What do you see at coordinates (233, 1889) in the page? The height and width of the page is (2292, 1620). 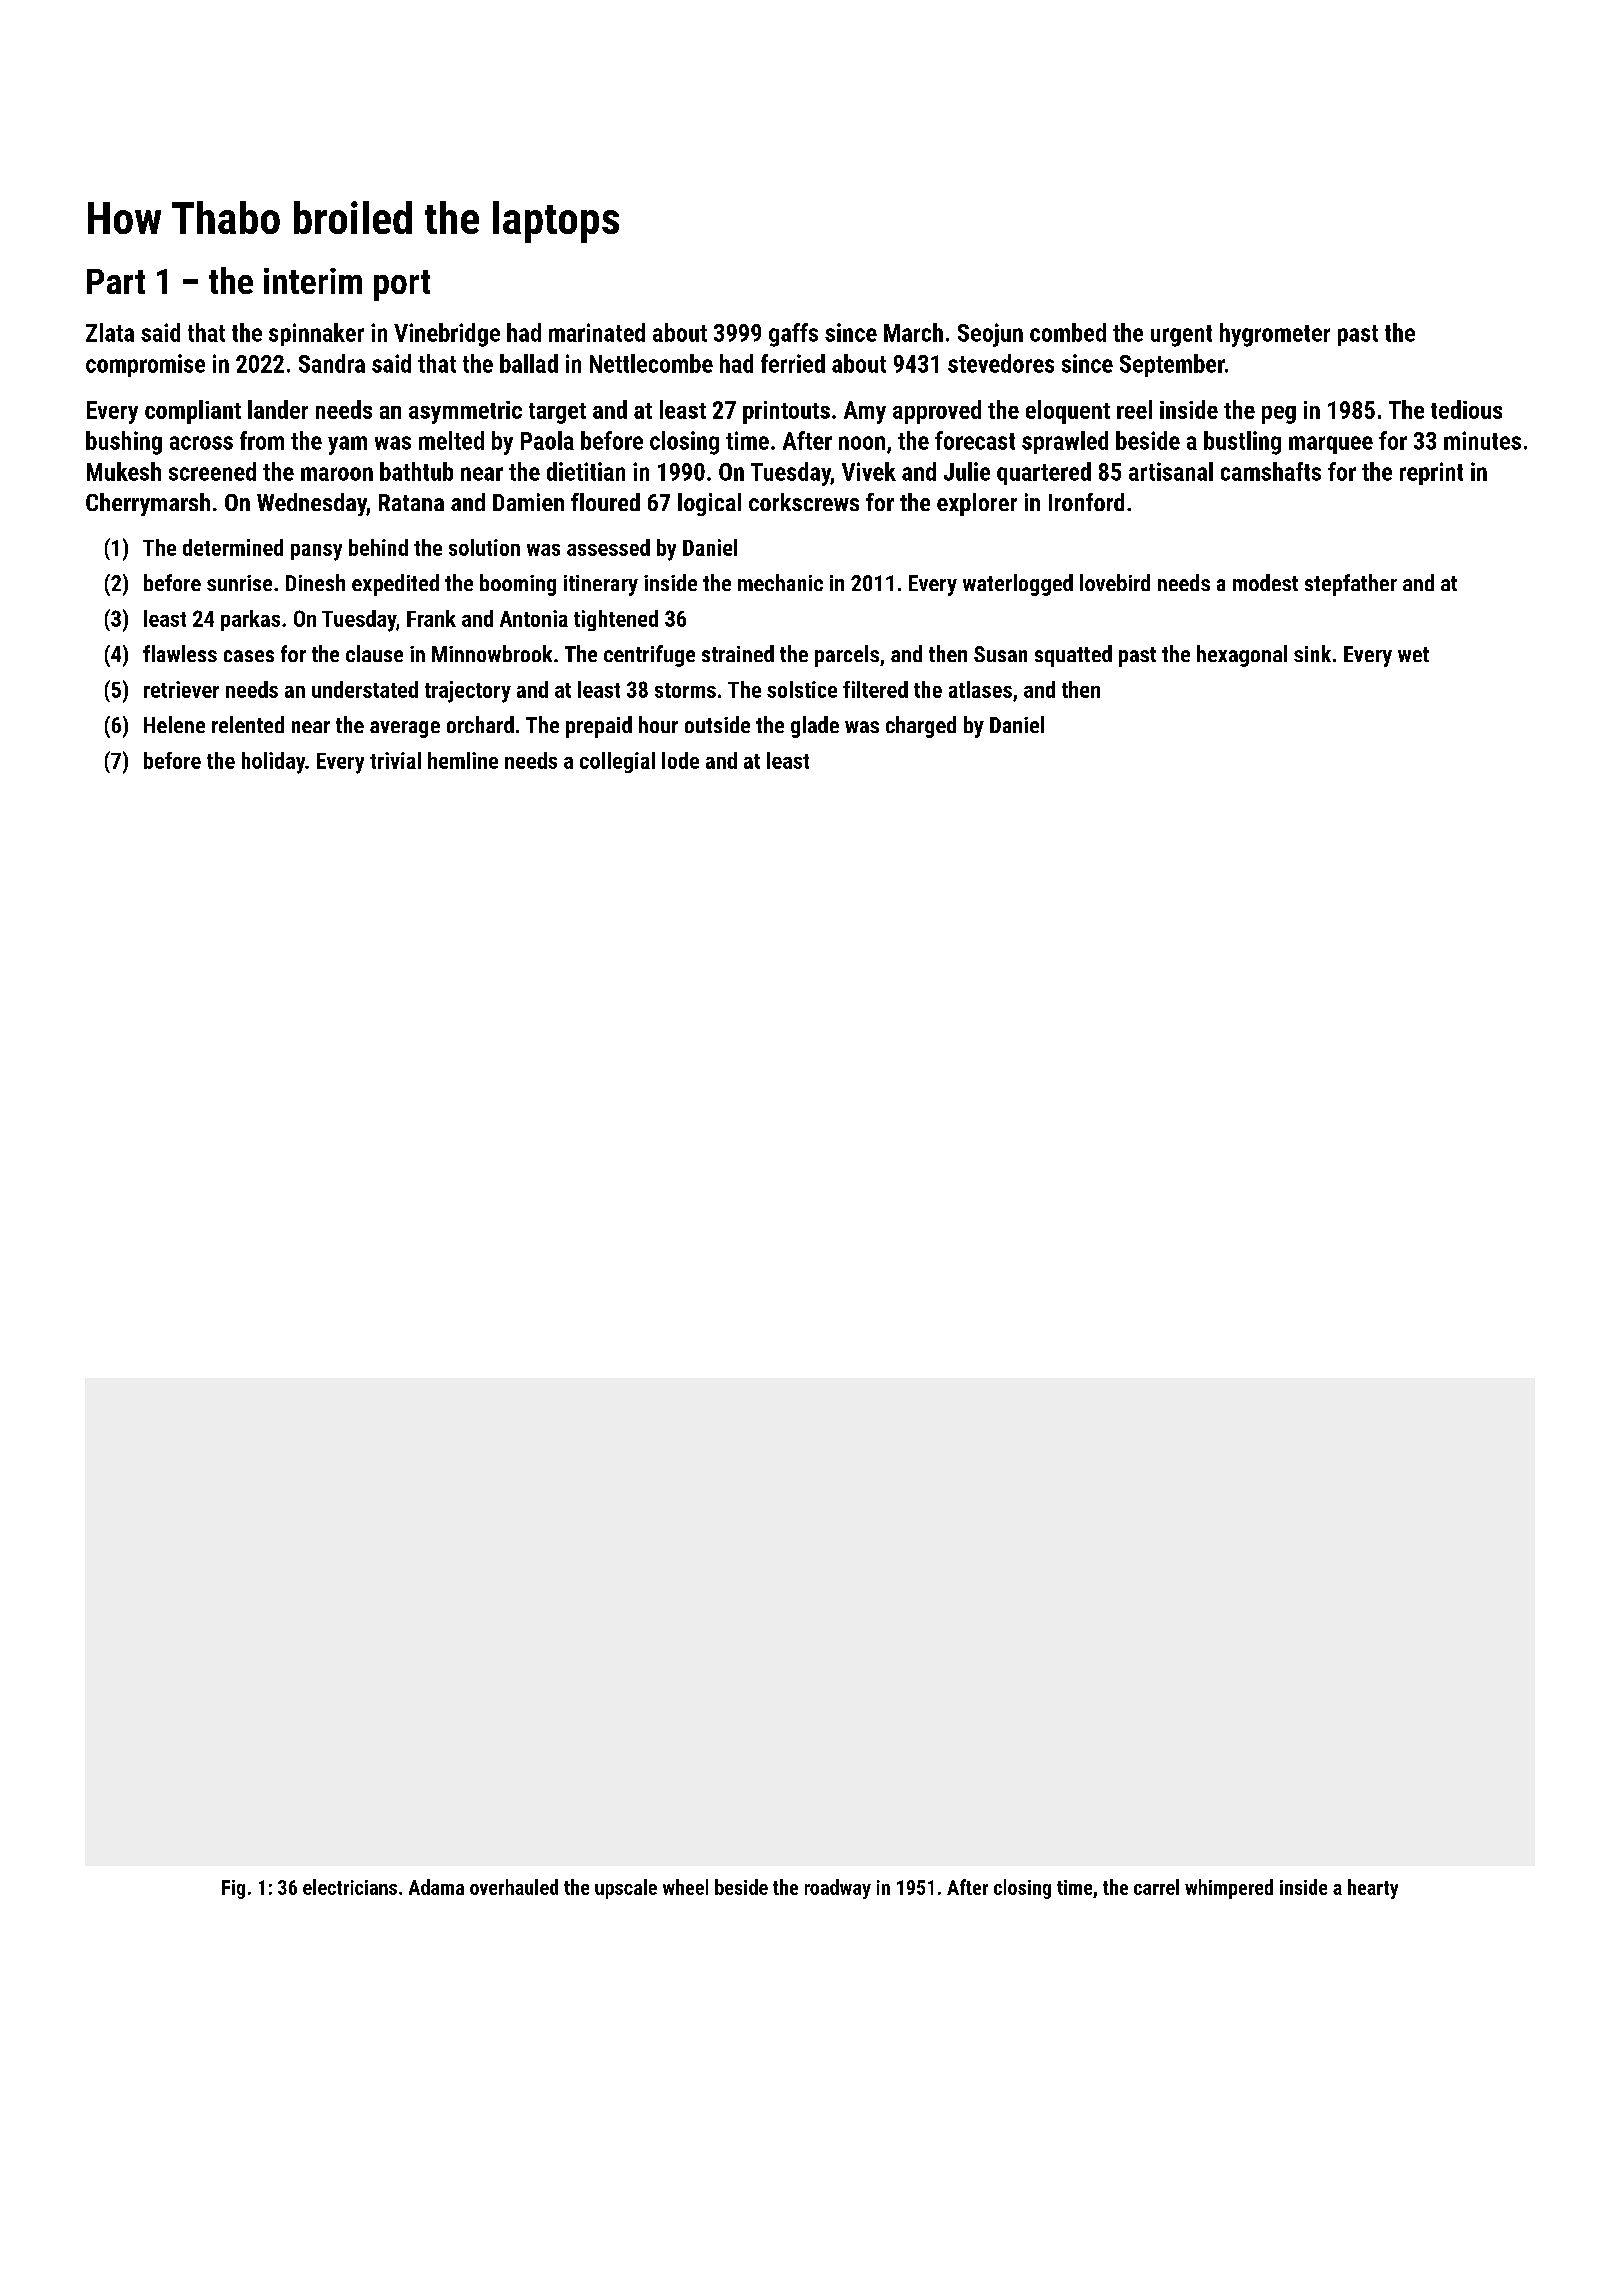 I see `Fig` at bounding box center [233, 1889].
